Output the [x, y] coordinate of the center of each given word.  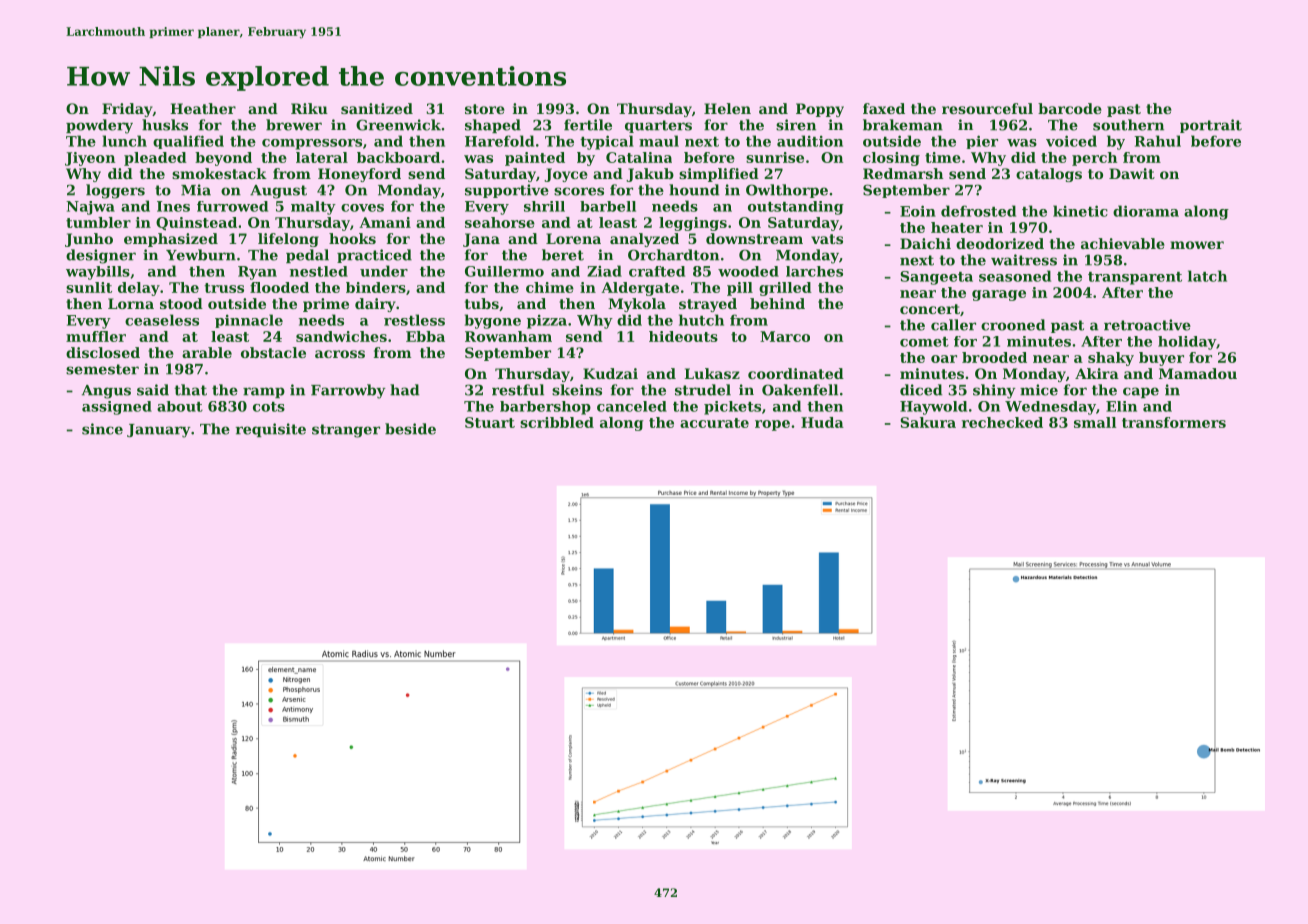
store [485, 109]
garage [999, 295]
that [190, 390]
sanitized [377, 108]
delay [139, 289]
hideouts [683, 336]
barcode [1070, 108]
